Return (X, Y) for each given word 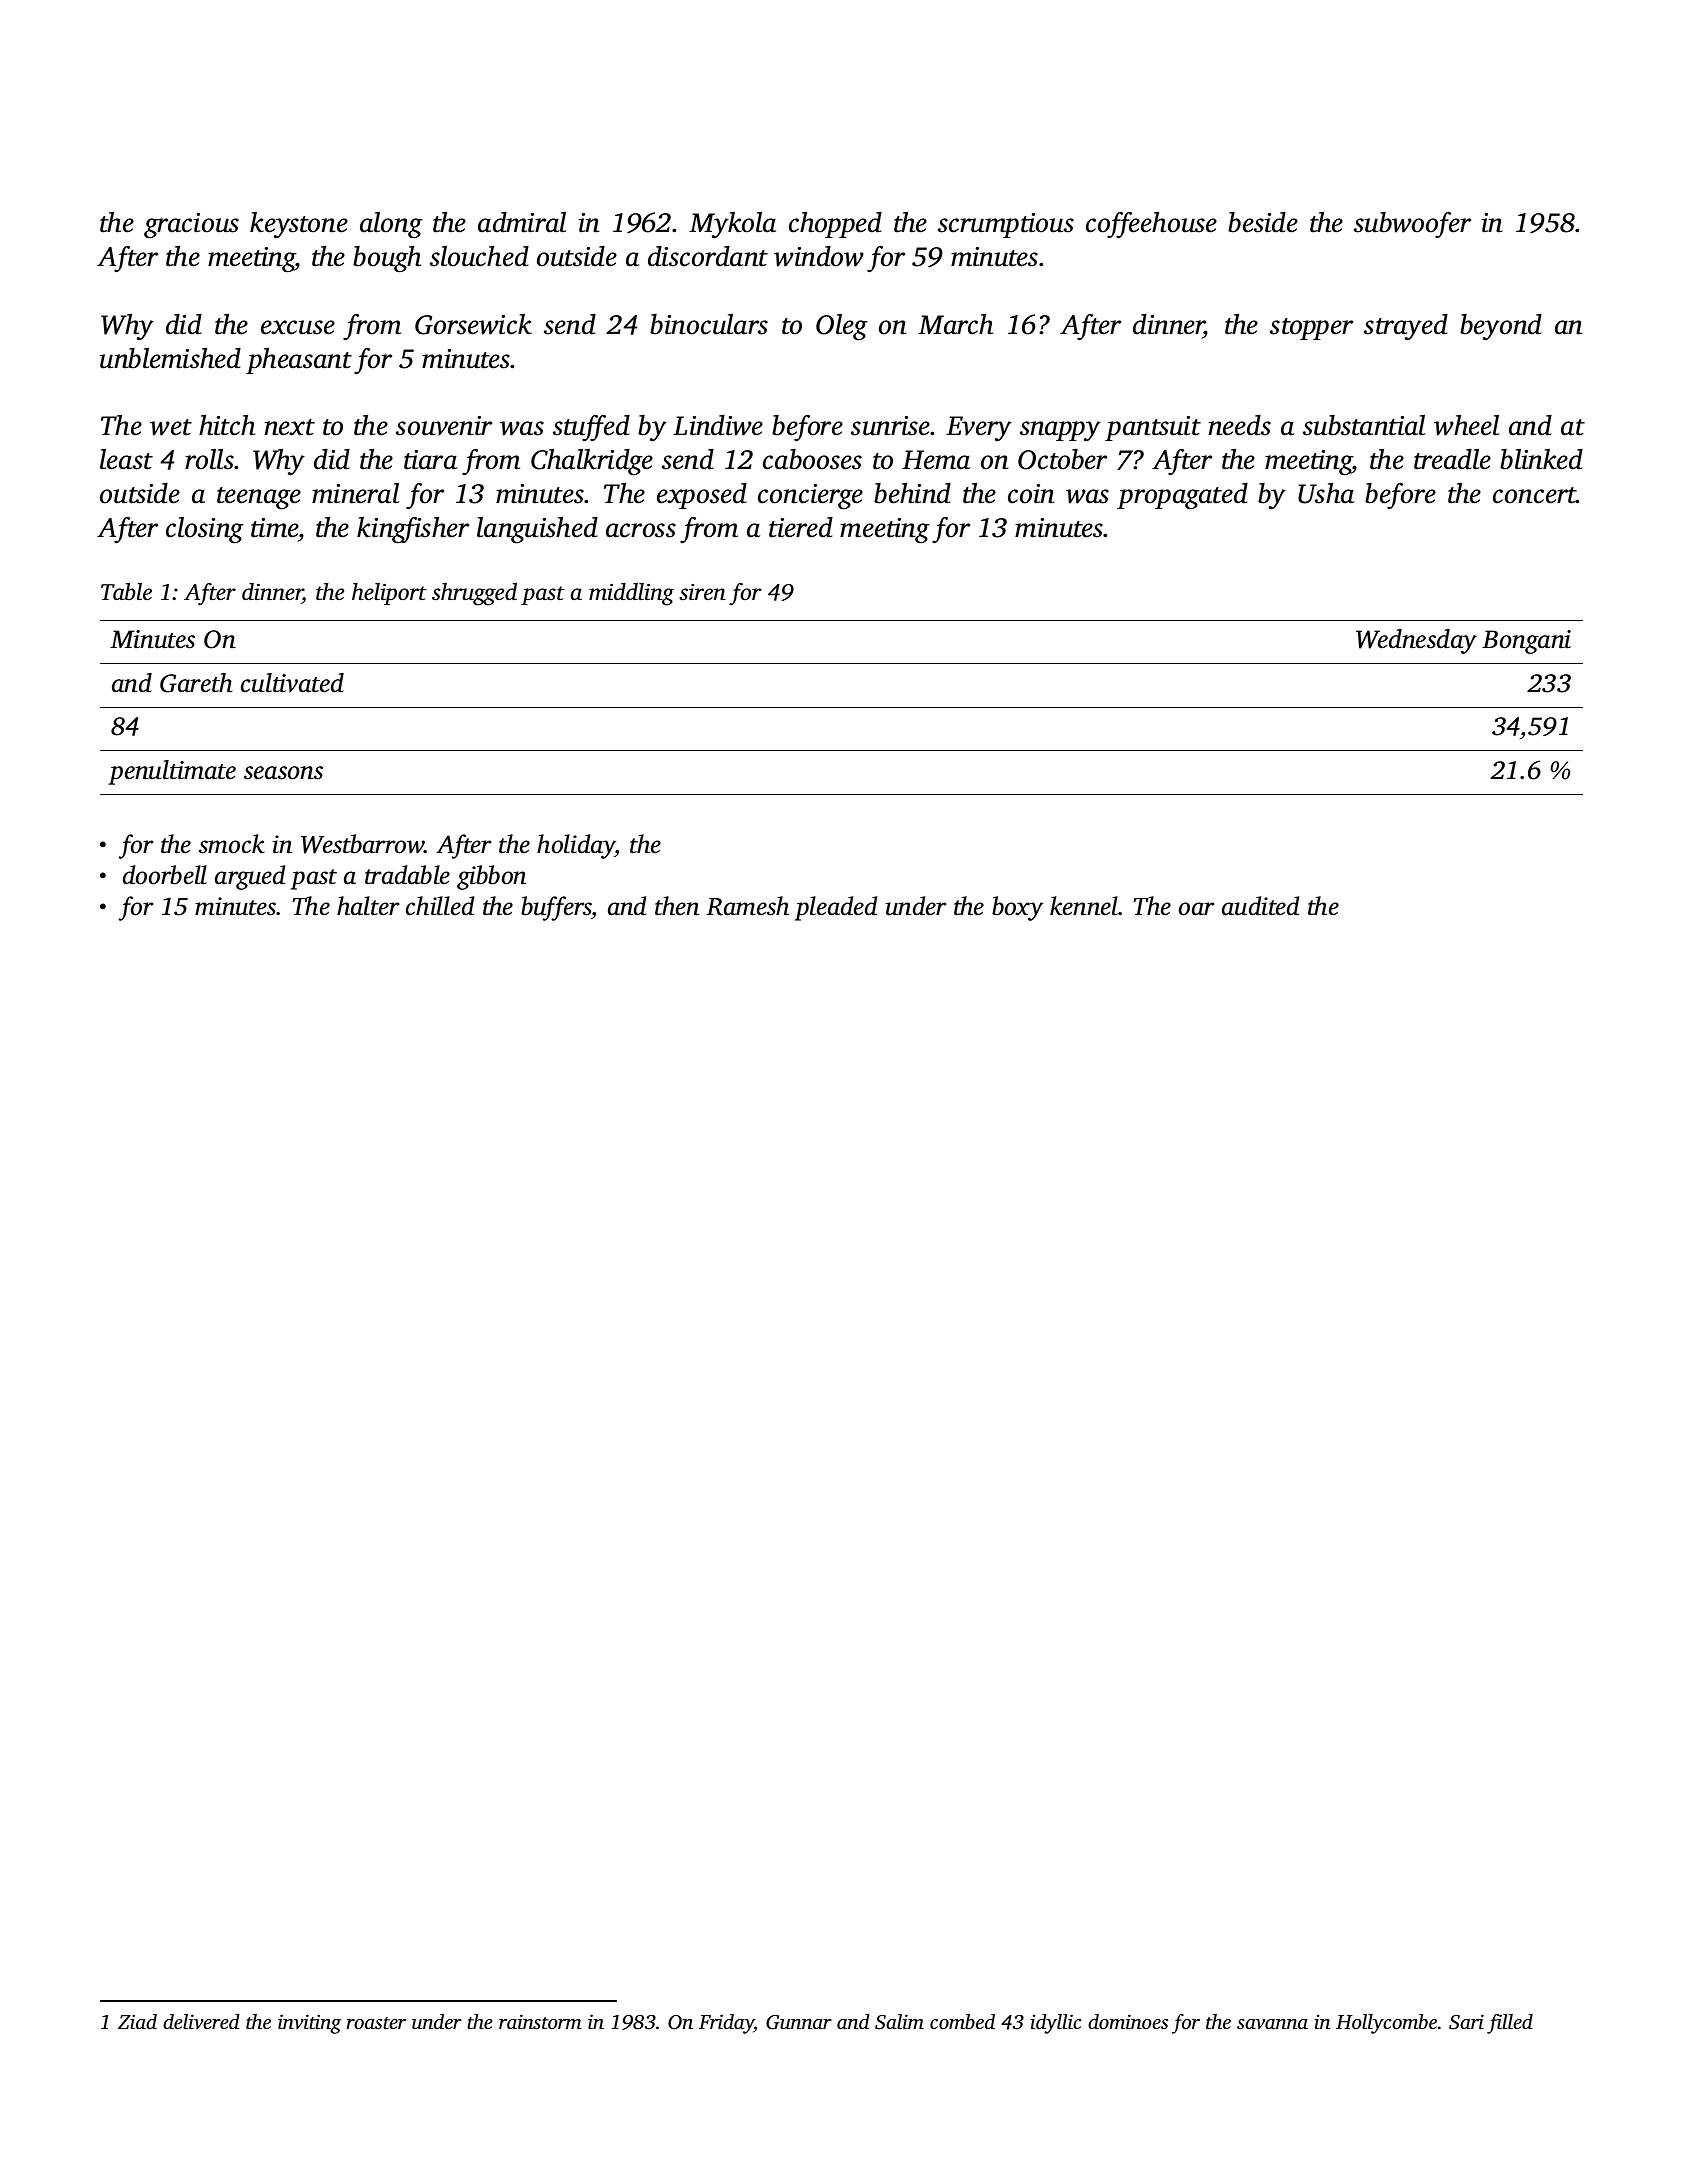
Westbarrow (363, 844)
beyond (1501, 327)
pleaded (836, 908)
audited (1260, 906)
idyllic (1055, 2024)
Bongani (1526, 642)
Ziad (137, 2021)
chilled (440, 906)
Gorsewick (473, 324)
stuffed (591, 428)
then (677, 906)
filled (1510, 2024)
